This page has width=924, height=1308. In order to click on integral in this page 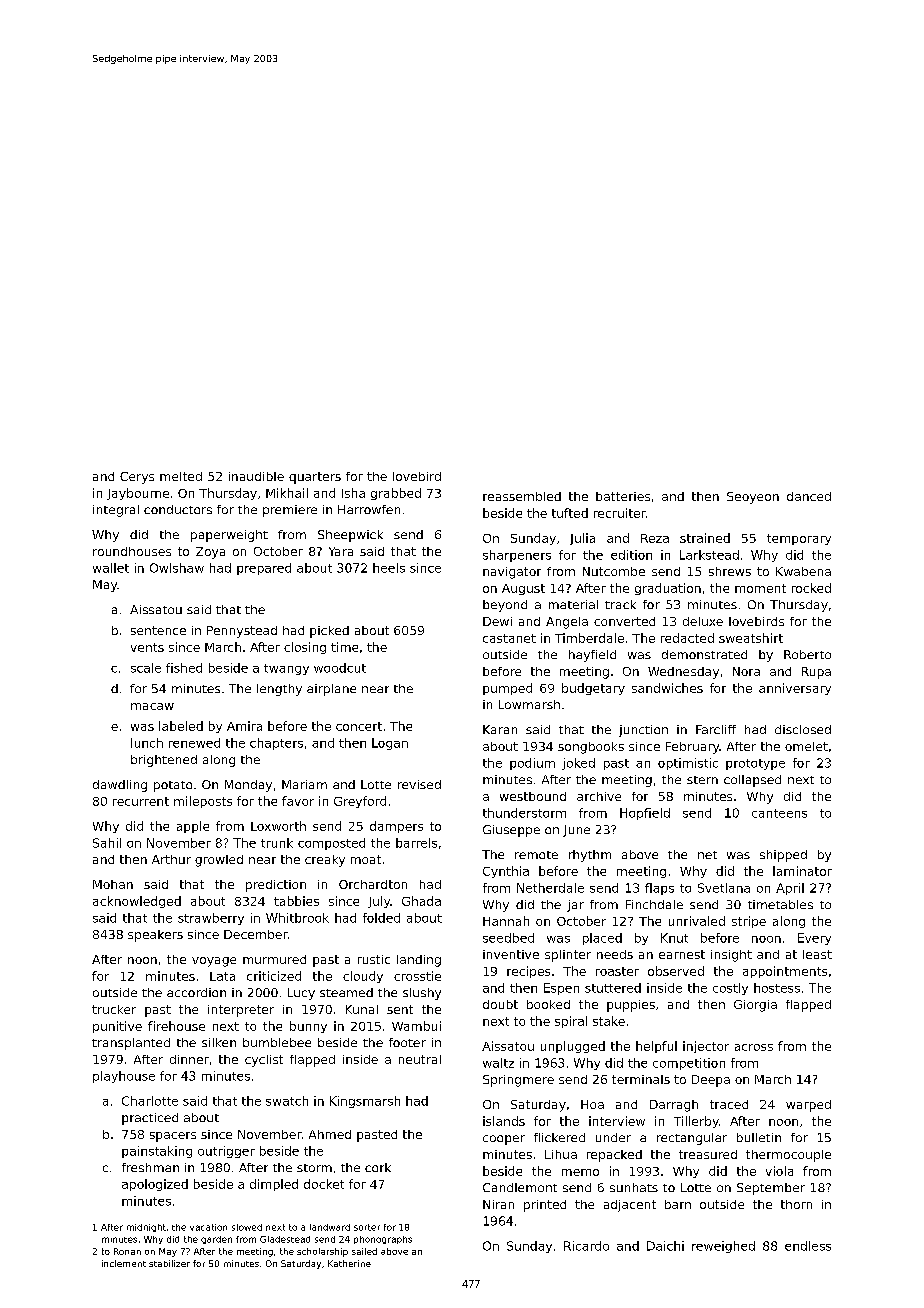, I will do `click(116, 511)`.
